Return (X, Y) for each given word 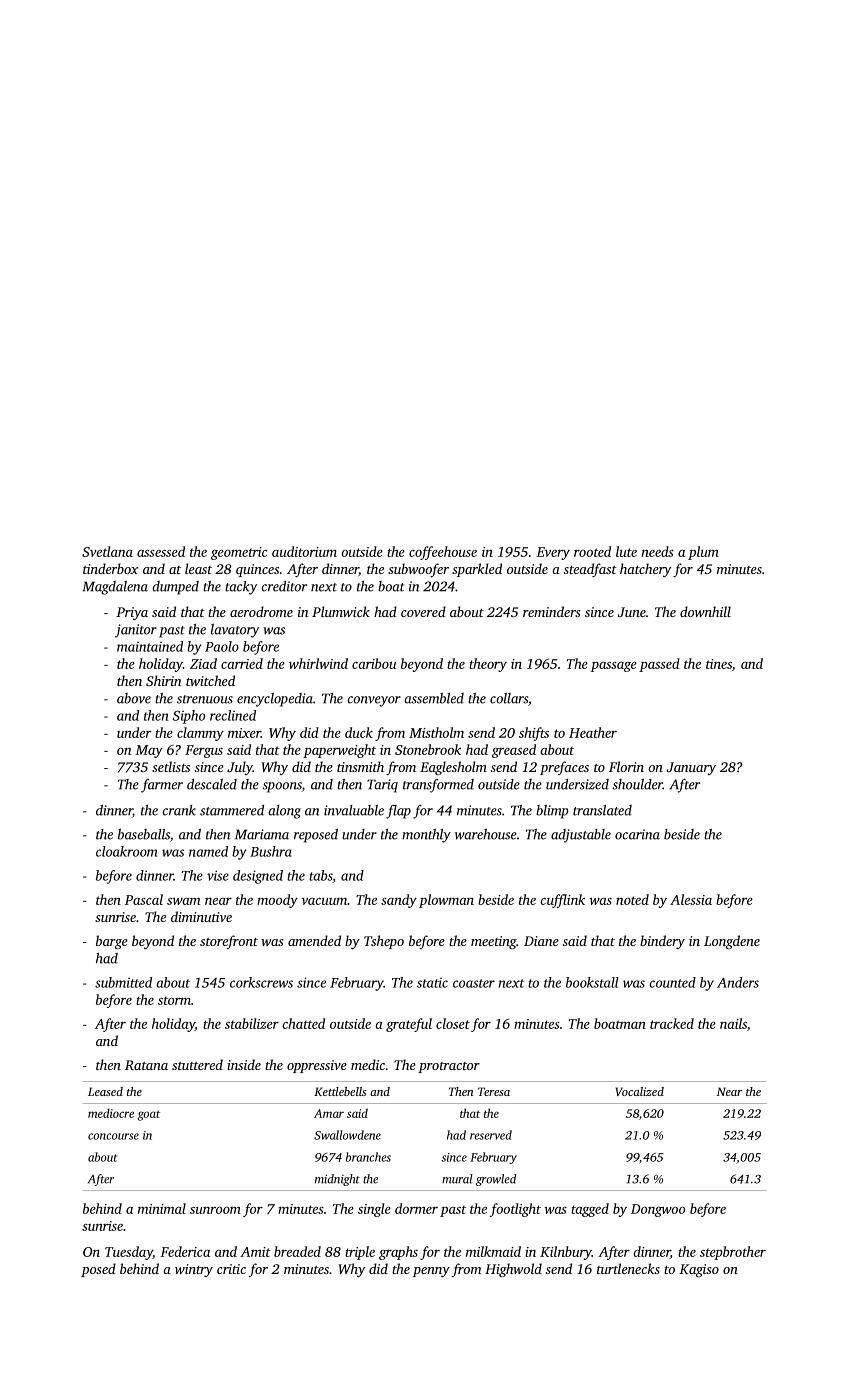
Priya (132, 613)
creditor (284, 586)
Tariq (382, 786)
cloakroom (126, 851)
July (240, 768)
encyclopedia (275, 700)
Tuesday (129, 1253)
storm (174, 1001)
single (374, 1210)
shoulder (638, 784)
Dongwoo (658, 1210)
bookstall (592, 982)
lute (626, 551)
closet (453, 1023)
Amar (329, 1113)
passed (659, 665)
